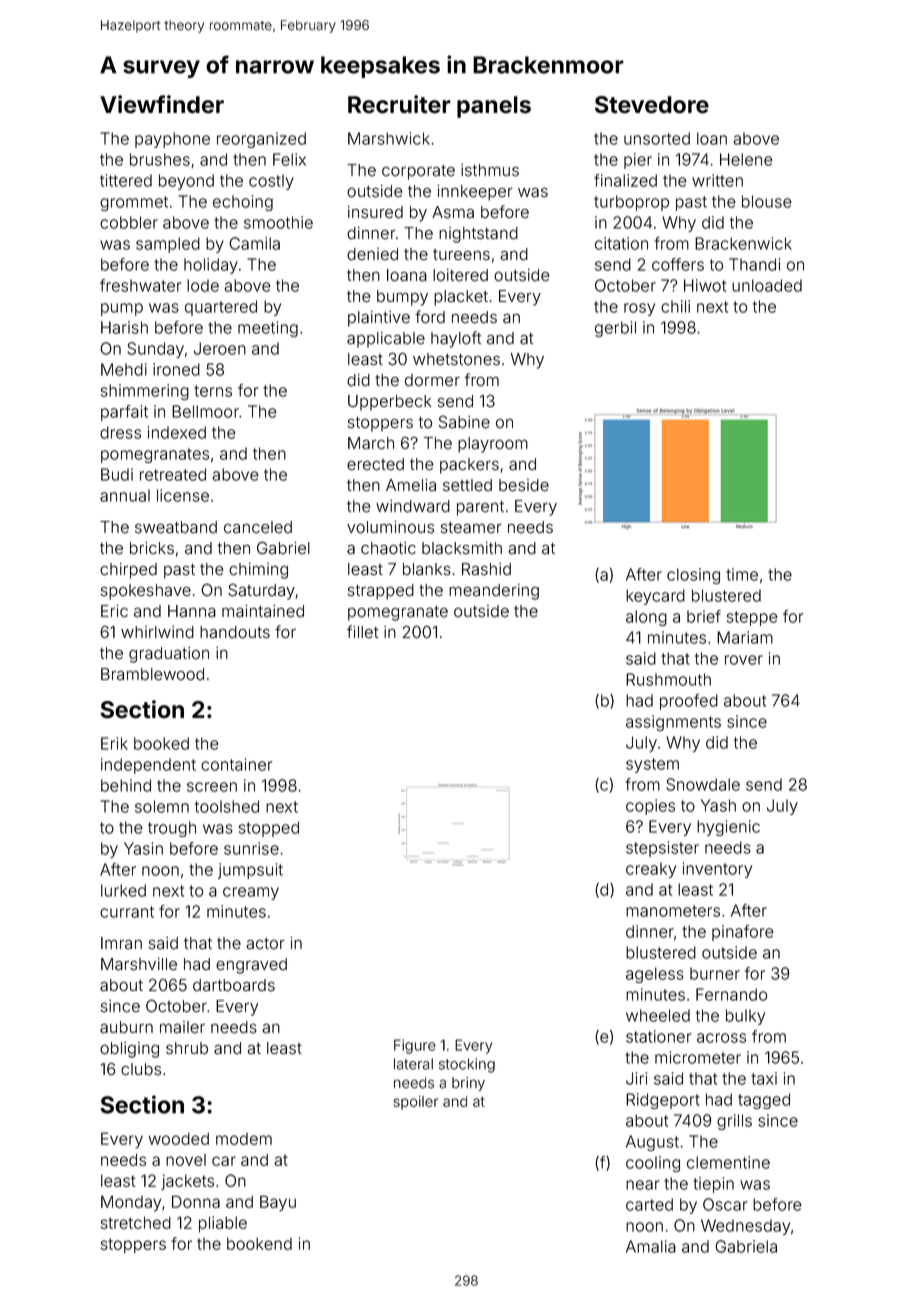  Describe the element at coordinates (655, 975) in the document. I see `ageless` at that location.
